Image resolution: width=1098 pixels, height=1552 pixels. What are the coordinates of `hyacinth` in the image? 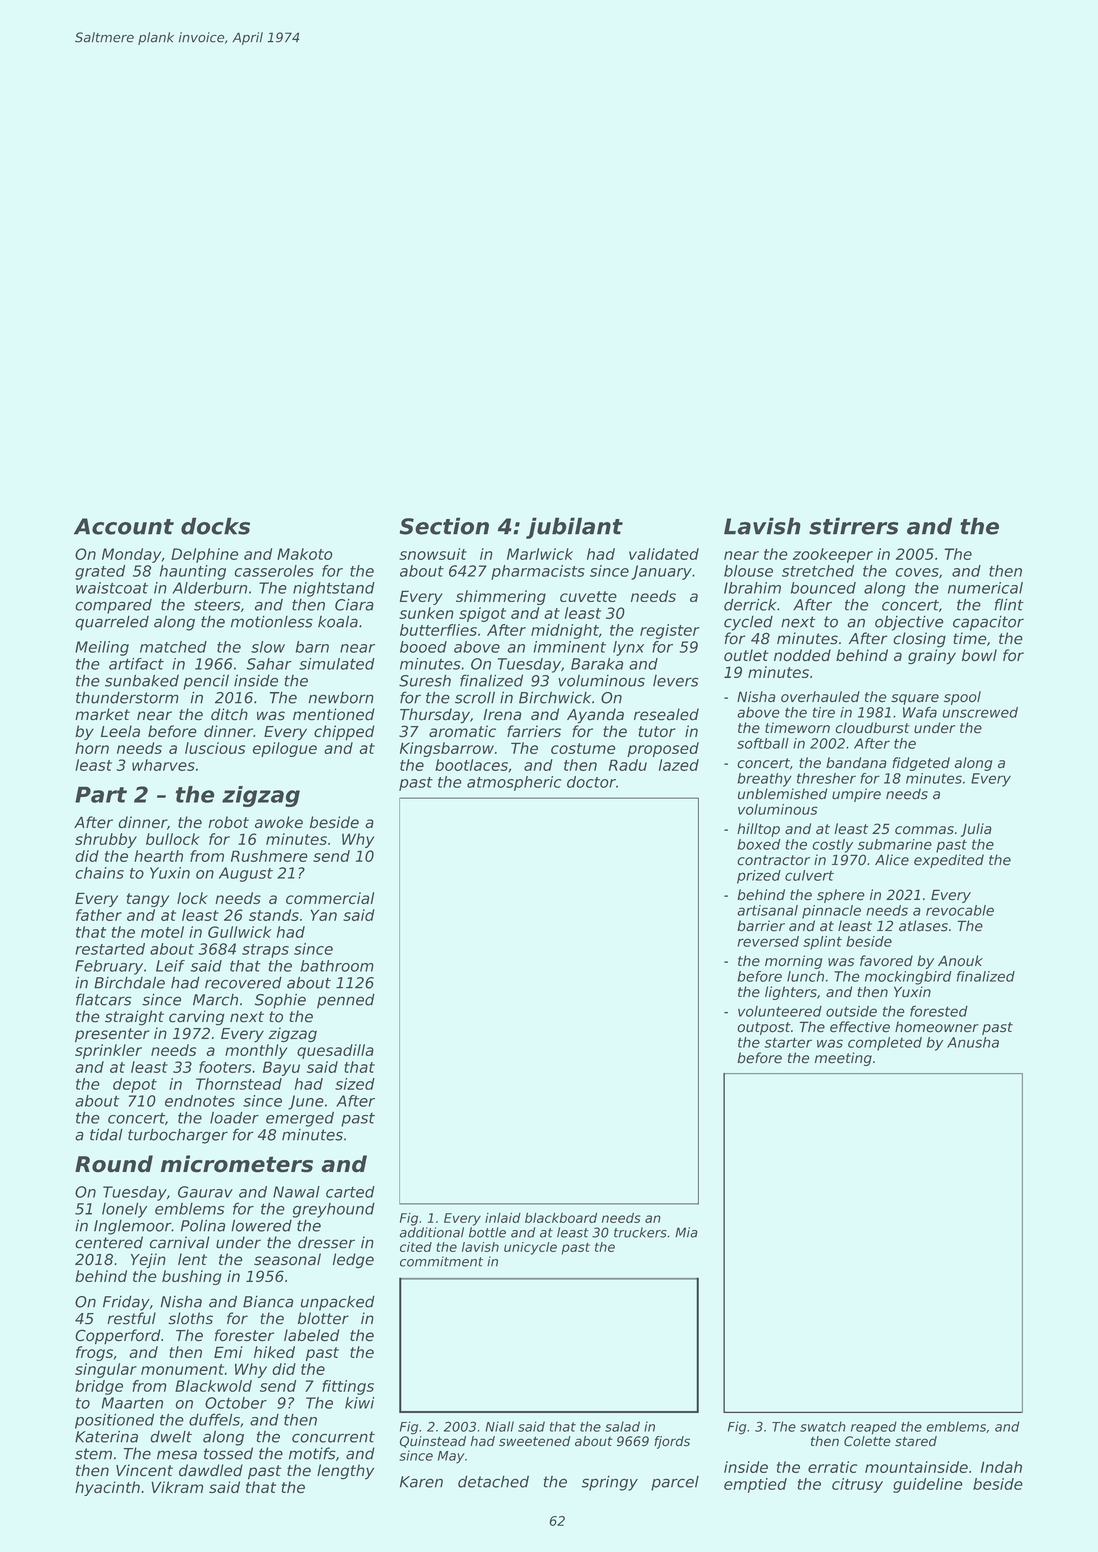 It's located at (107, 1488).
